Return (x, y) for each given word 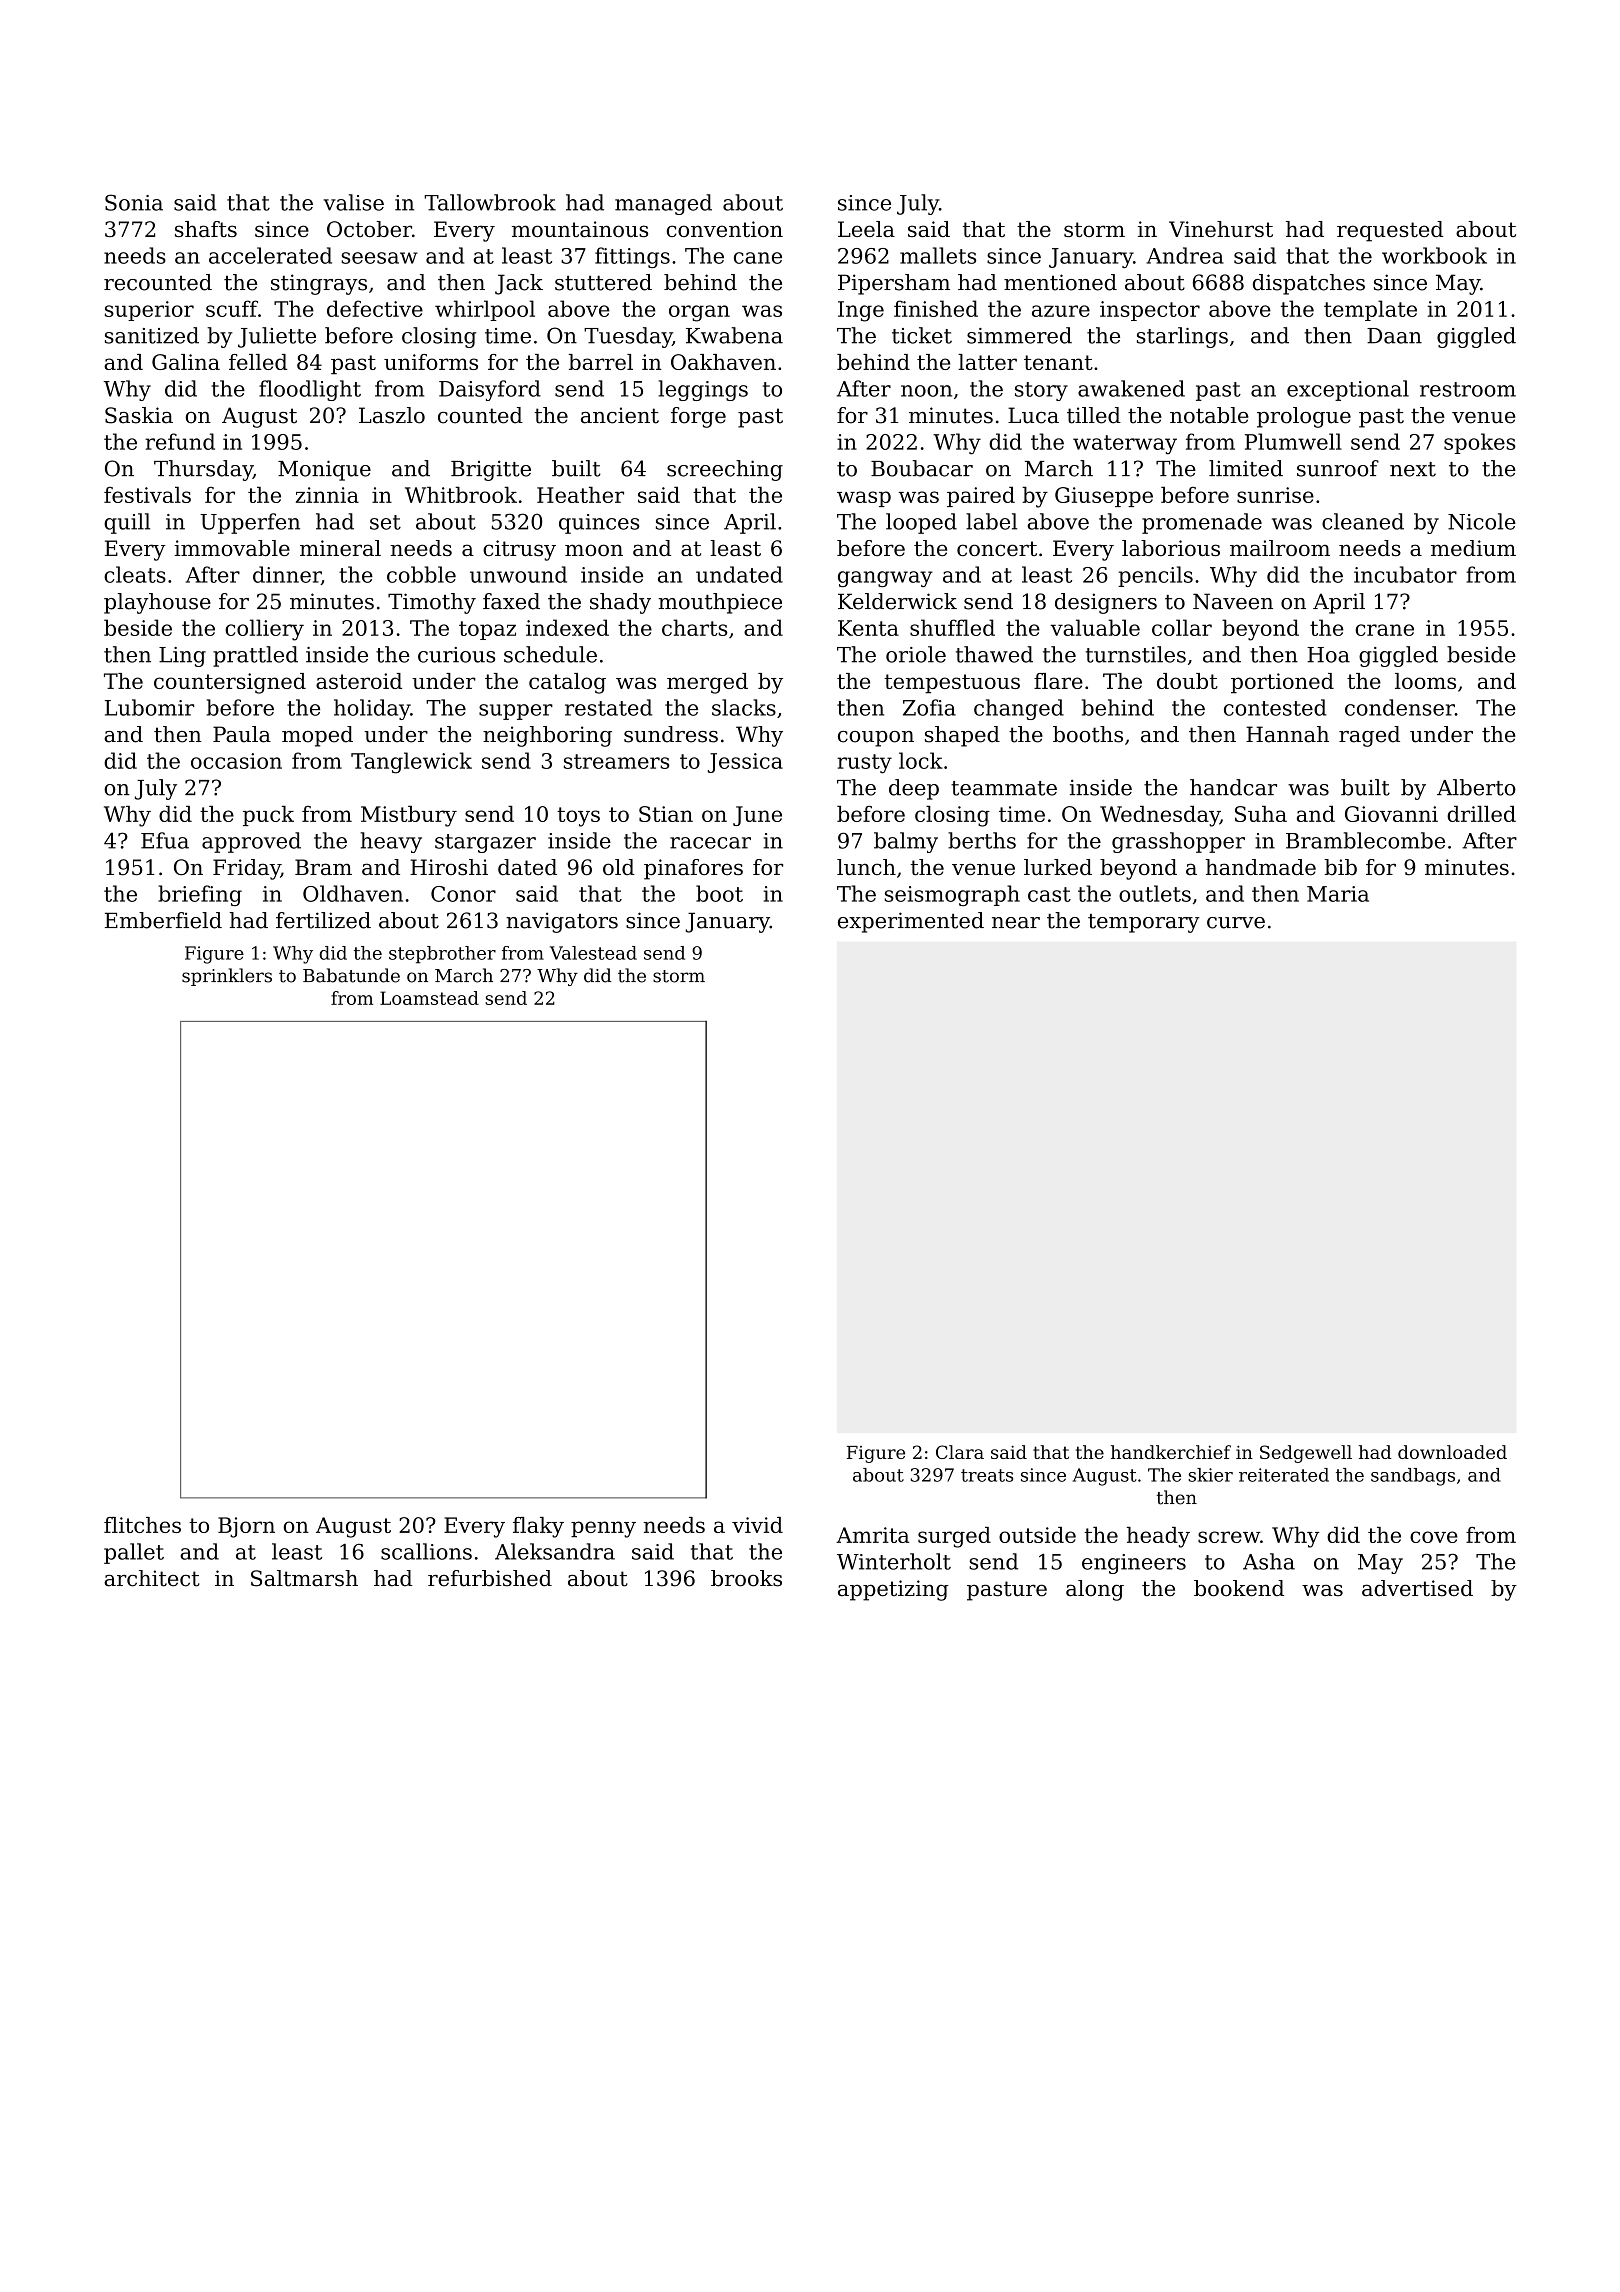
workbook (1434, 255)
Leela (866, 229)
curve (1236, 923)
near (1016, 923)
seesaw (379, 258)
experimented (911, 922)
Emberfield (163, 920)
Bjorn (246, 1527)
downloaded (1452, 1452)
